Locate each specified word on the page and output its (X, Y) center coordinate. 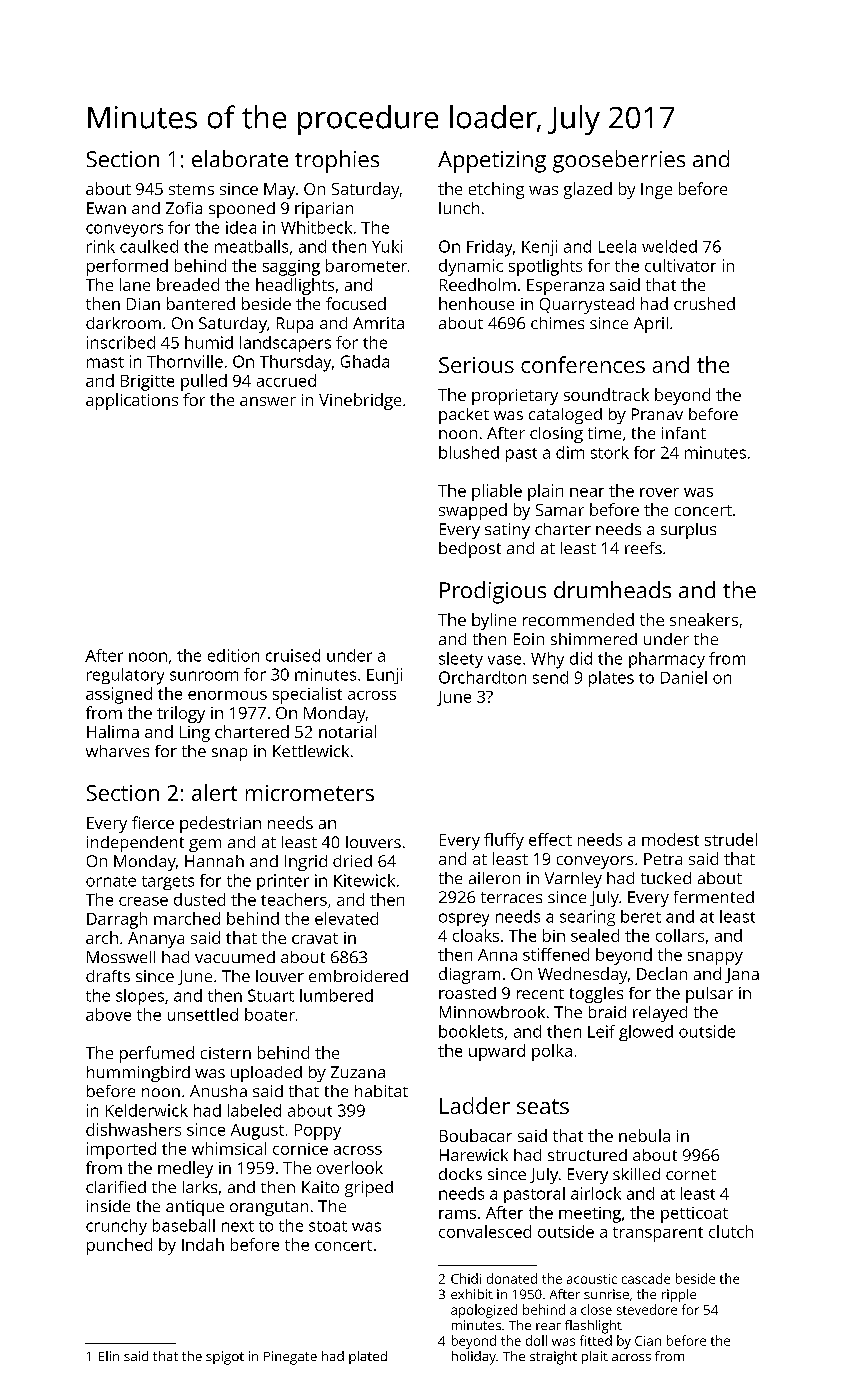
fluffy (504, 841)
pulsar (709, 995)
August (257, 1132)
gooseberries (619, 161)
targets (168, 883)
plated (368, 1357)
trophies (337, 161)
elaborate (240, 158)
